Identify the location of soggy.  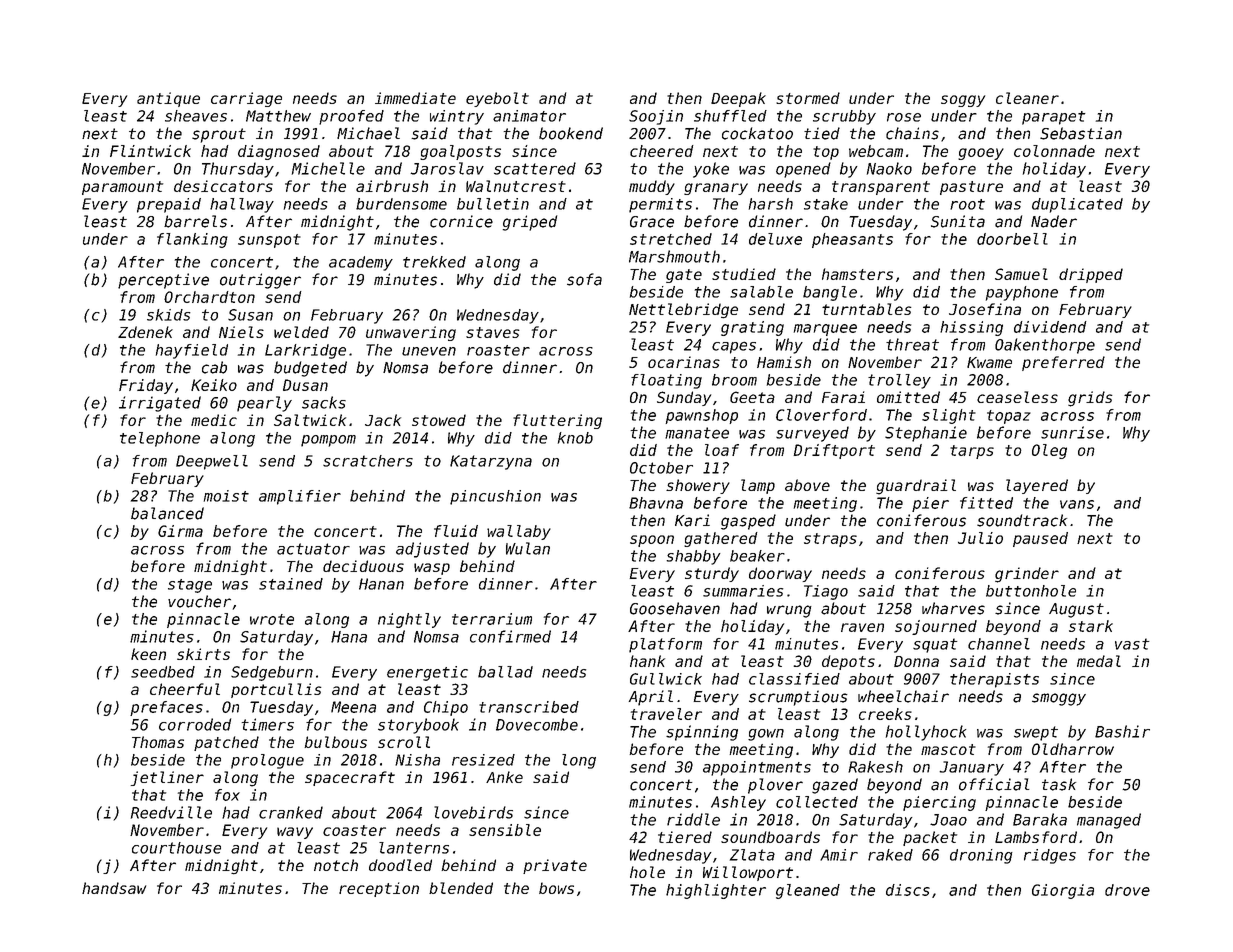
(963, 101).
